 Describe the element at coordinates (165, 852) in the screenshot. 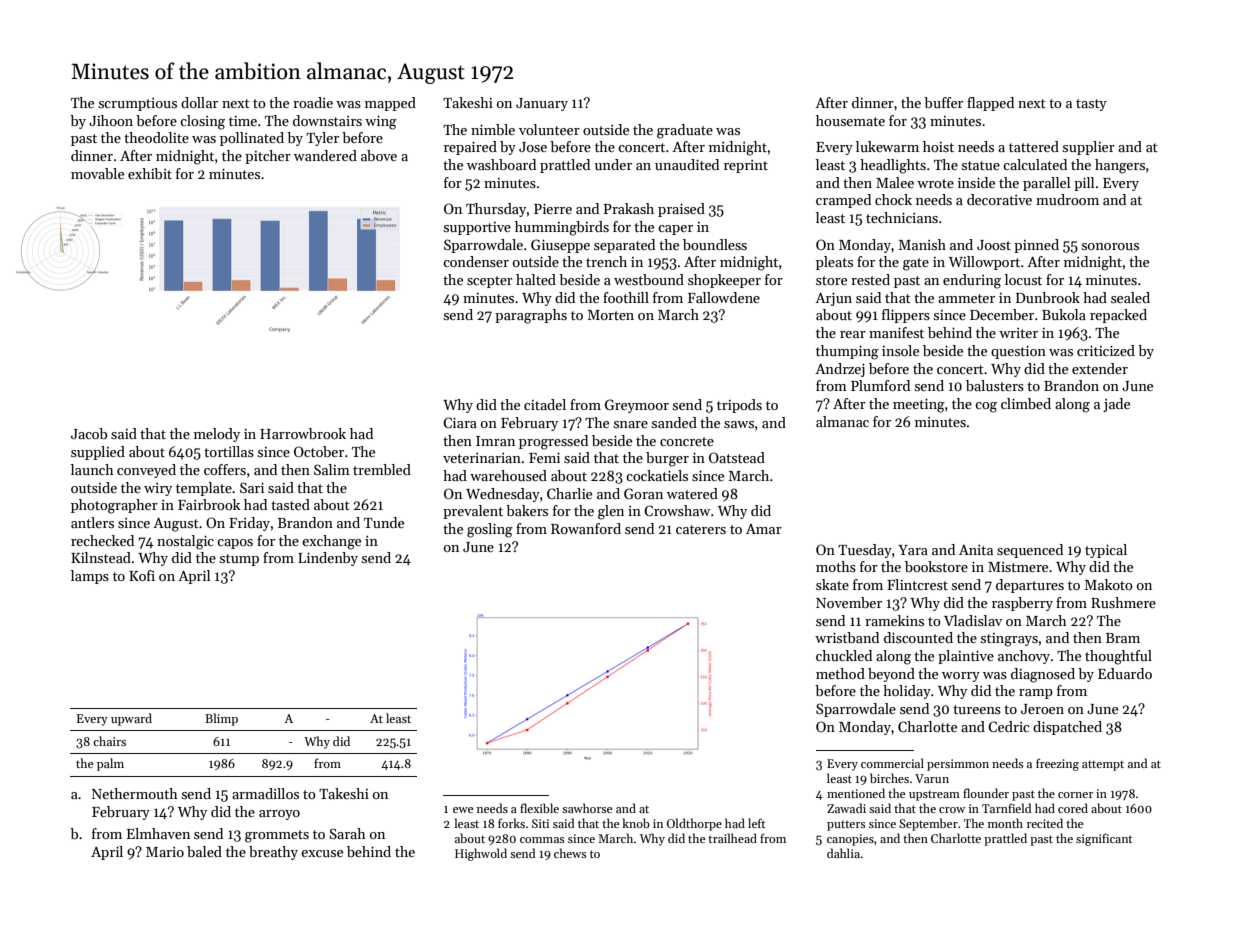

I see `Mario` at that location.
